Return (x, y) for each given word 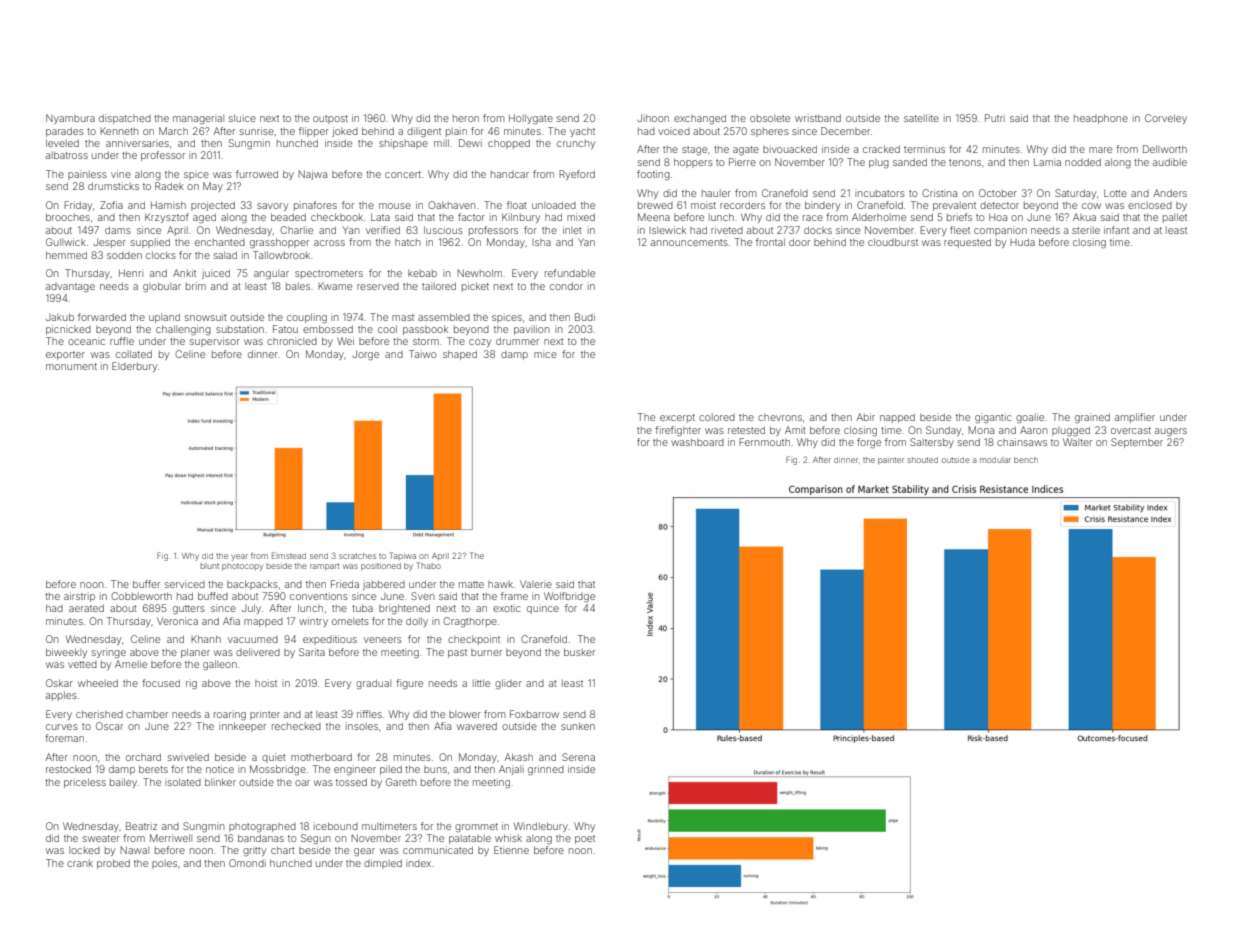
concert (403, 174)
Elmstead (289, 555)
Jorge (365, 355)
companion (1000, 231)
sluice (242, 118)
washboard (697, 442)
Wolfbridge (569, 597)
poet (585, 839)
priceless (85, 783)
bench (1026, 460)
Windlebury (541, 827)
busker (579, 652)
